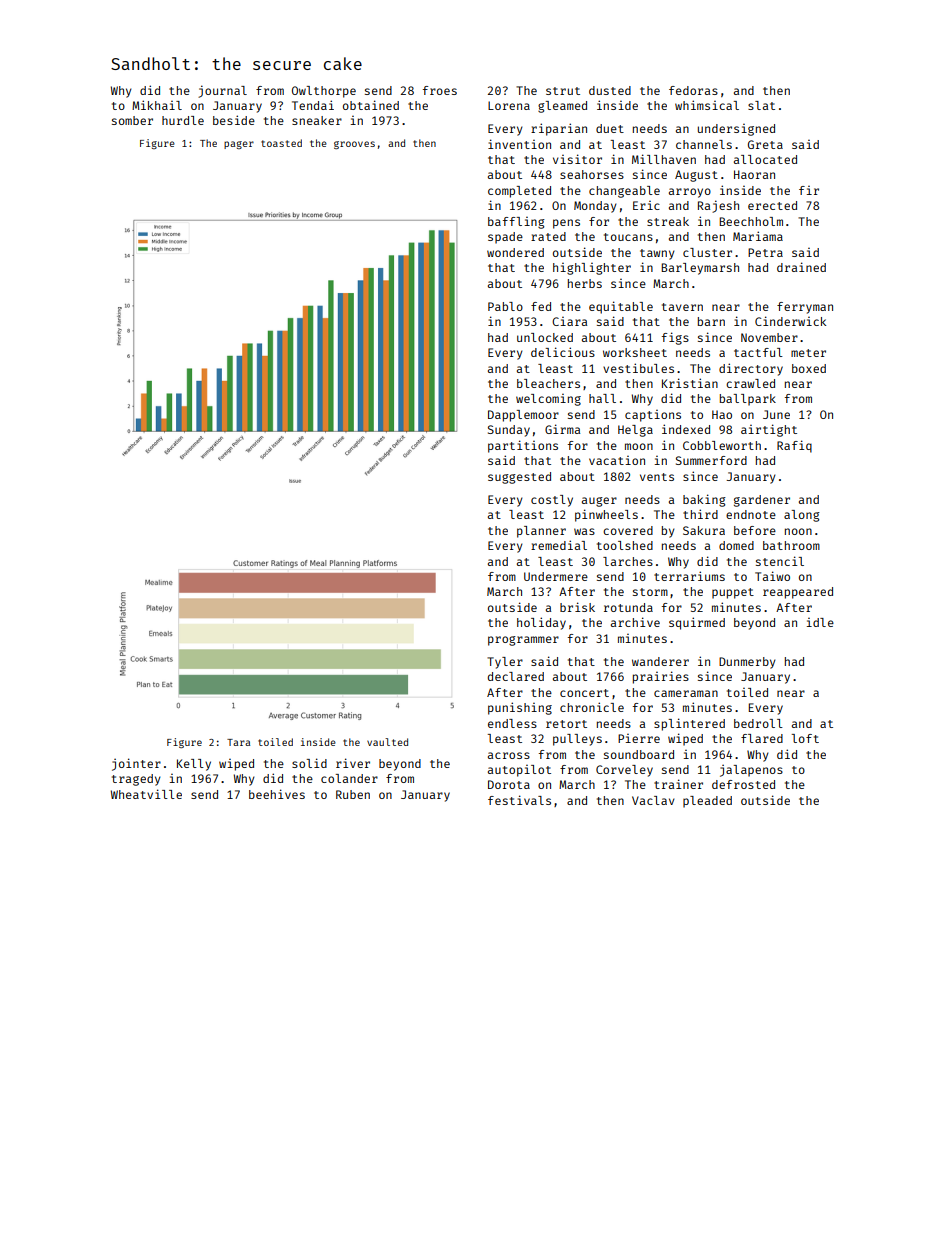 The width and height of the document is (952, 1233). Describe the element at coordinates (519, 478) in the document. I see `suggested` at that location.
